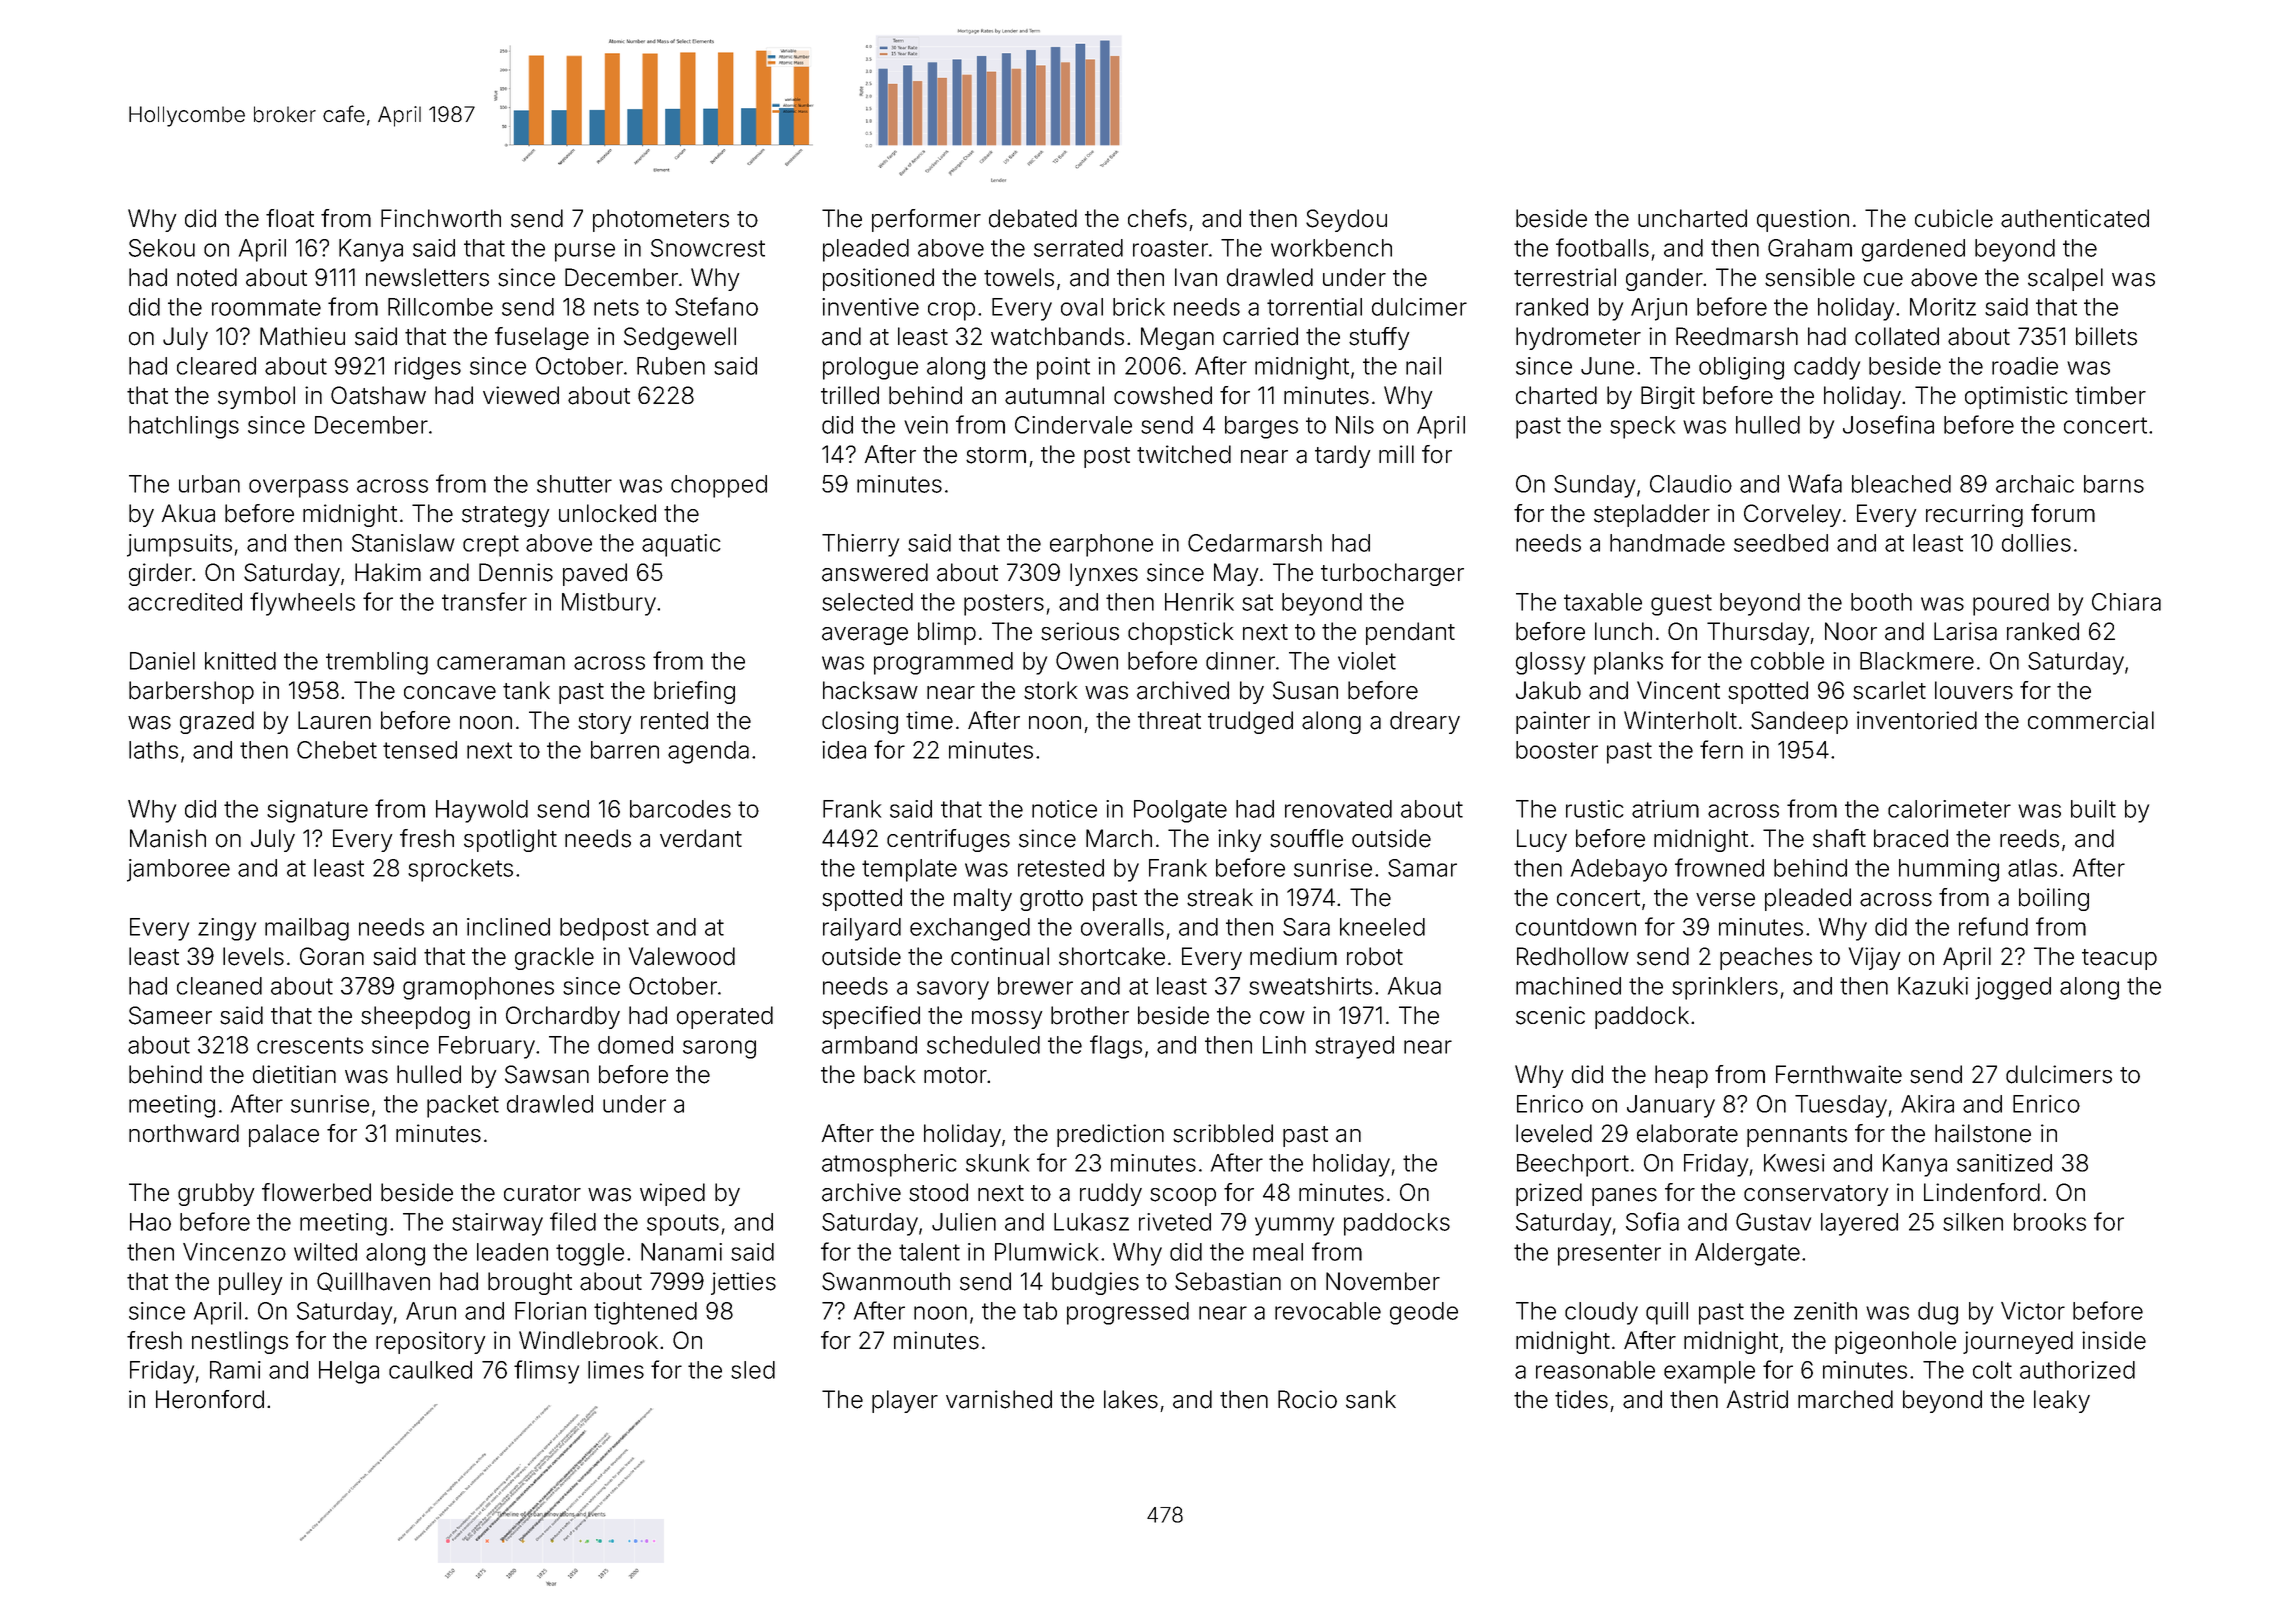 This image has height=1620, width=2292. What do you see at coordinates (2013, 988) in the image?
I see `jogged` at bounding box center [2013, 988].
